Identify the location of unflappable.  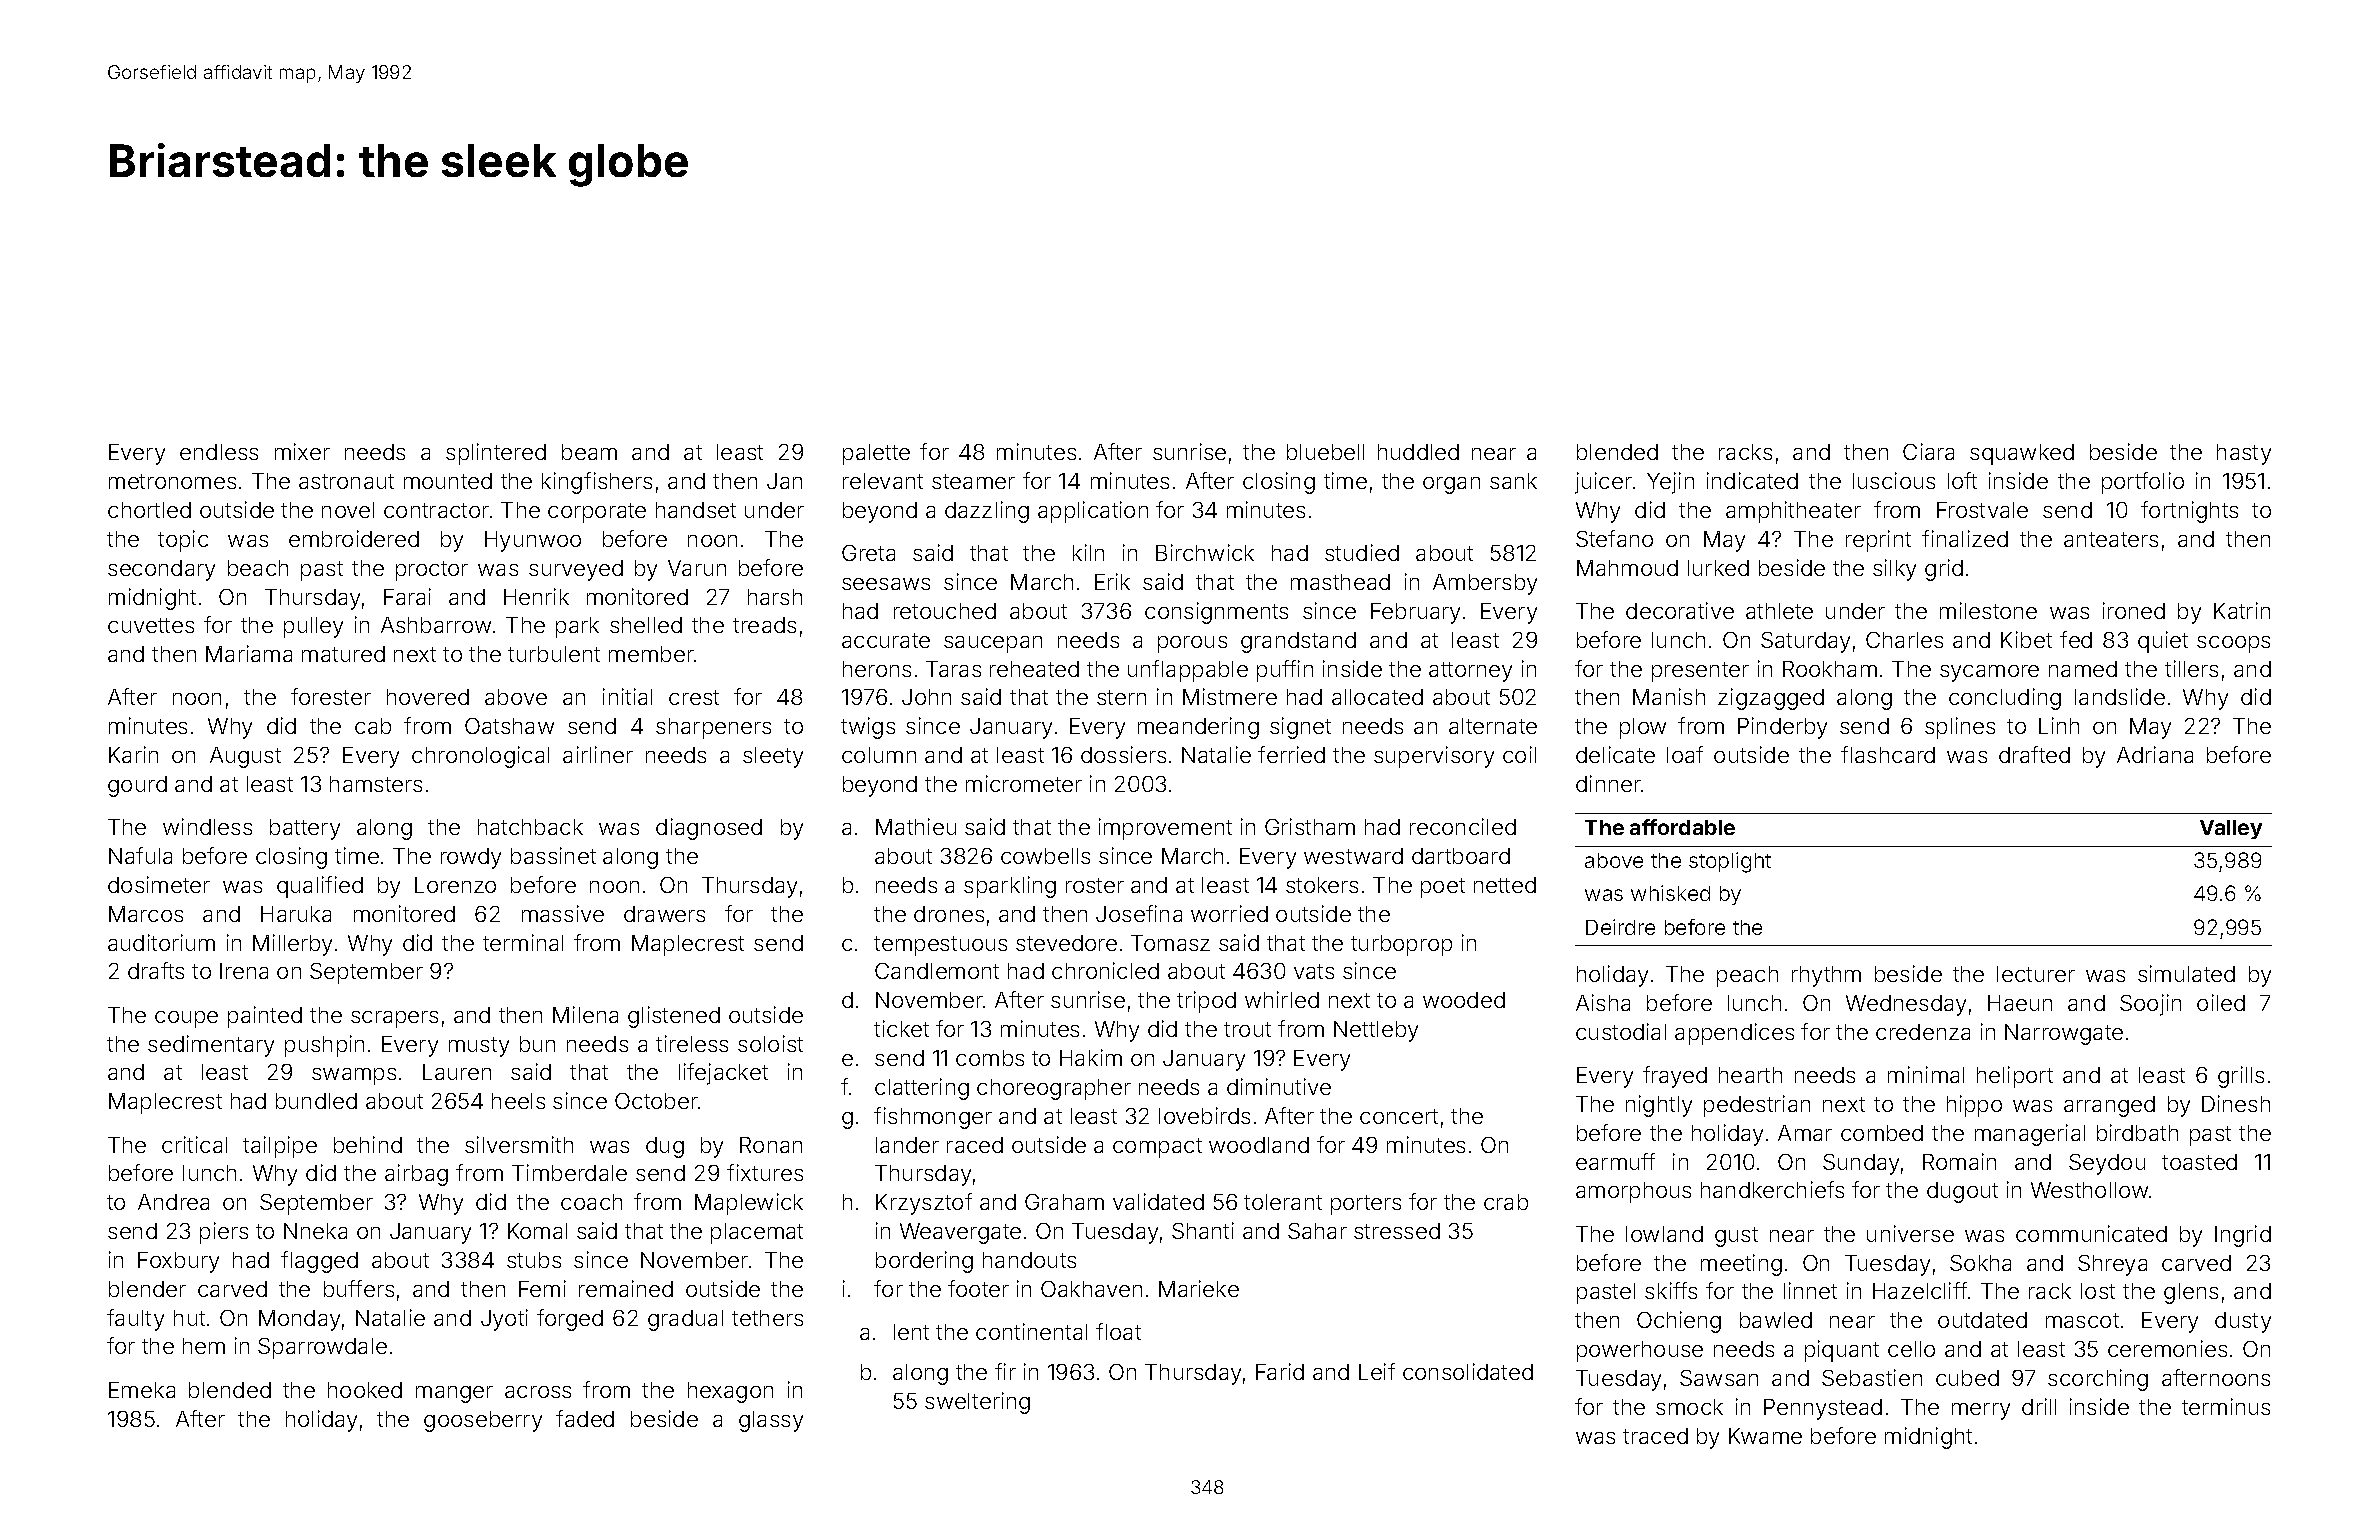
(1188, 671).
